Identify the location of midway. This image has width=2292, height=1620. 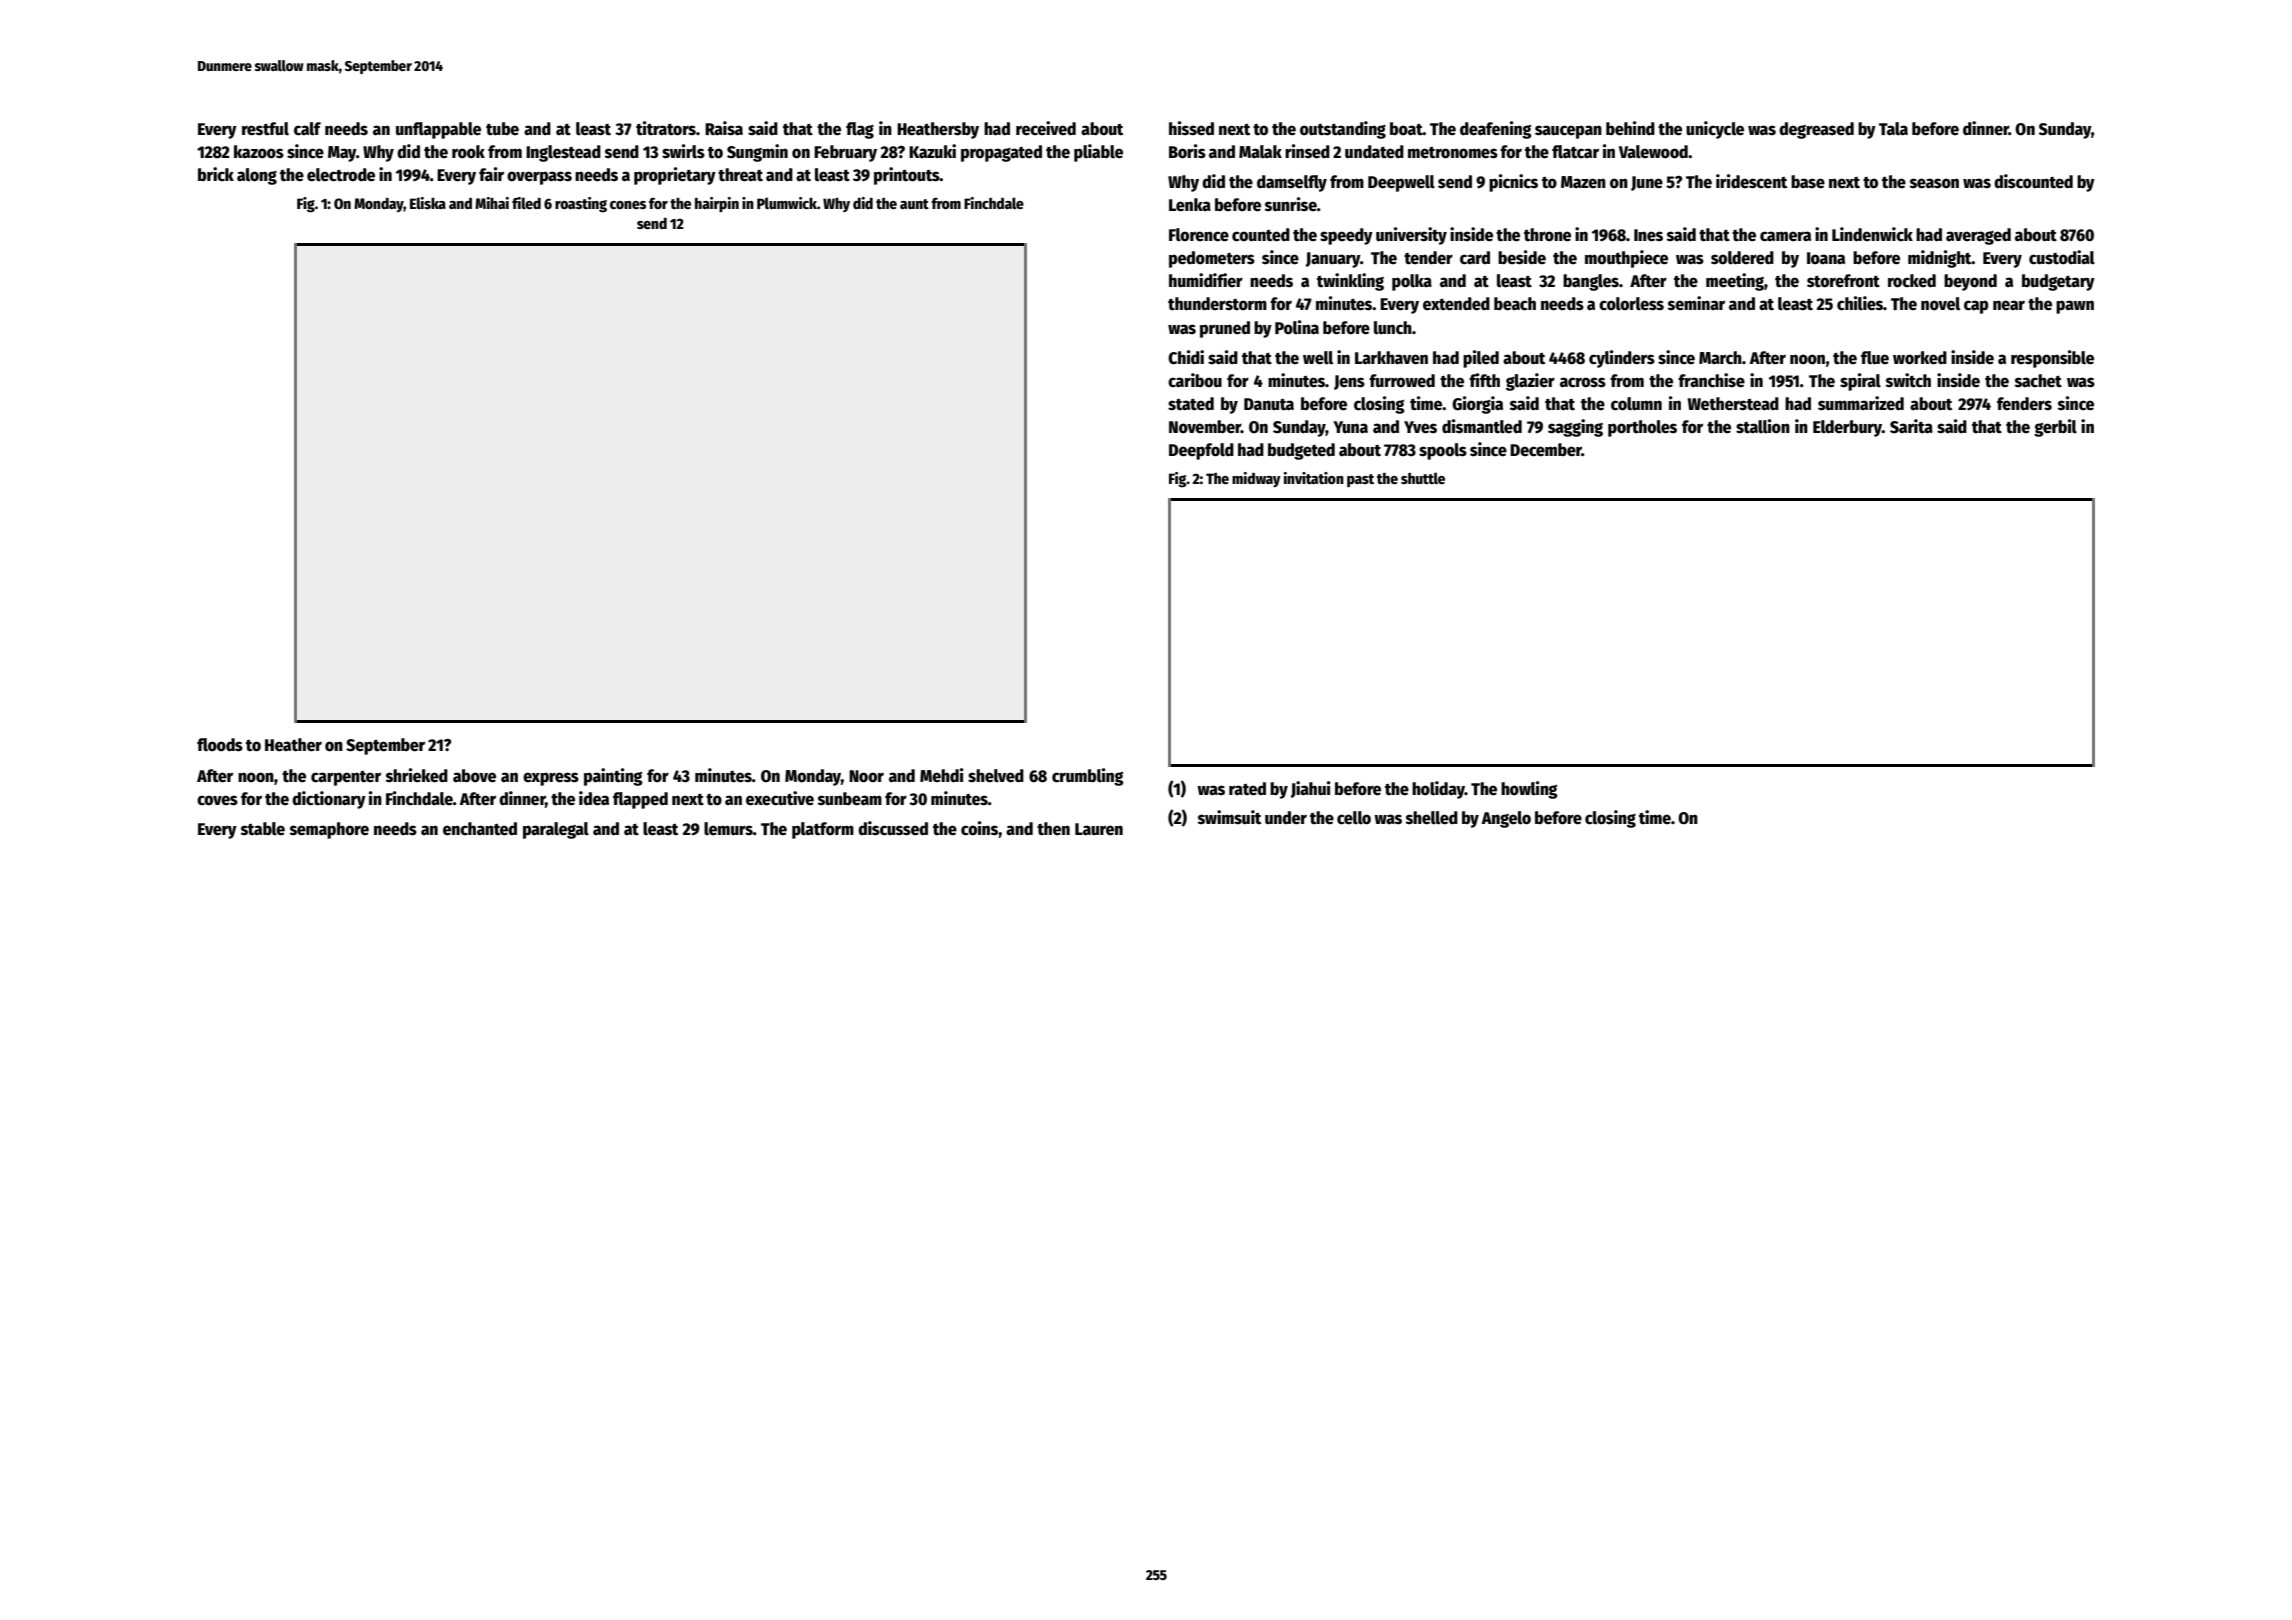
(1256, 479).
